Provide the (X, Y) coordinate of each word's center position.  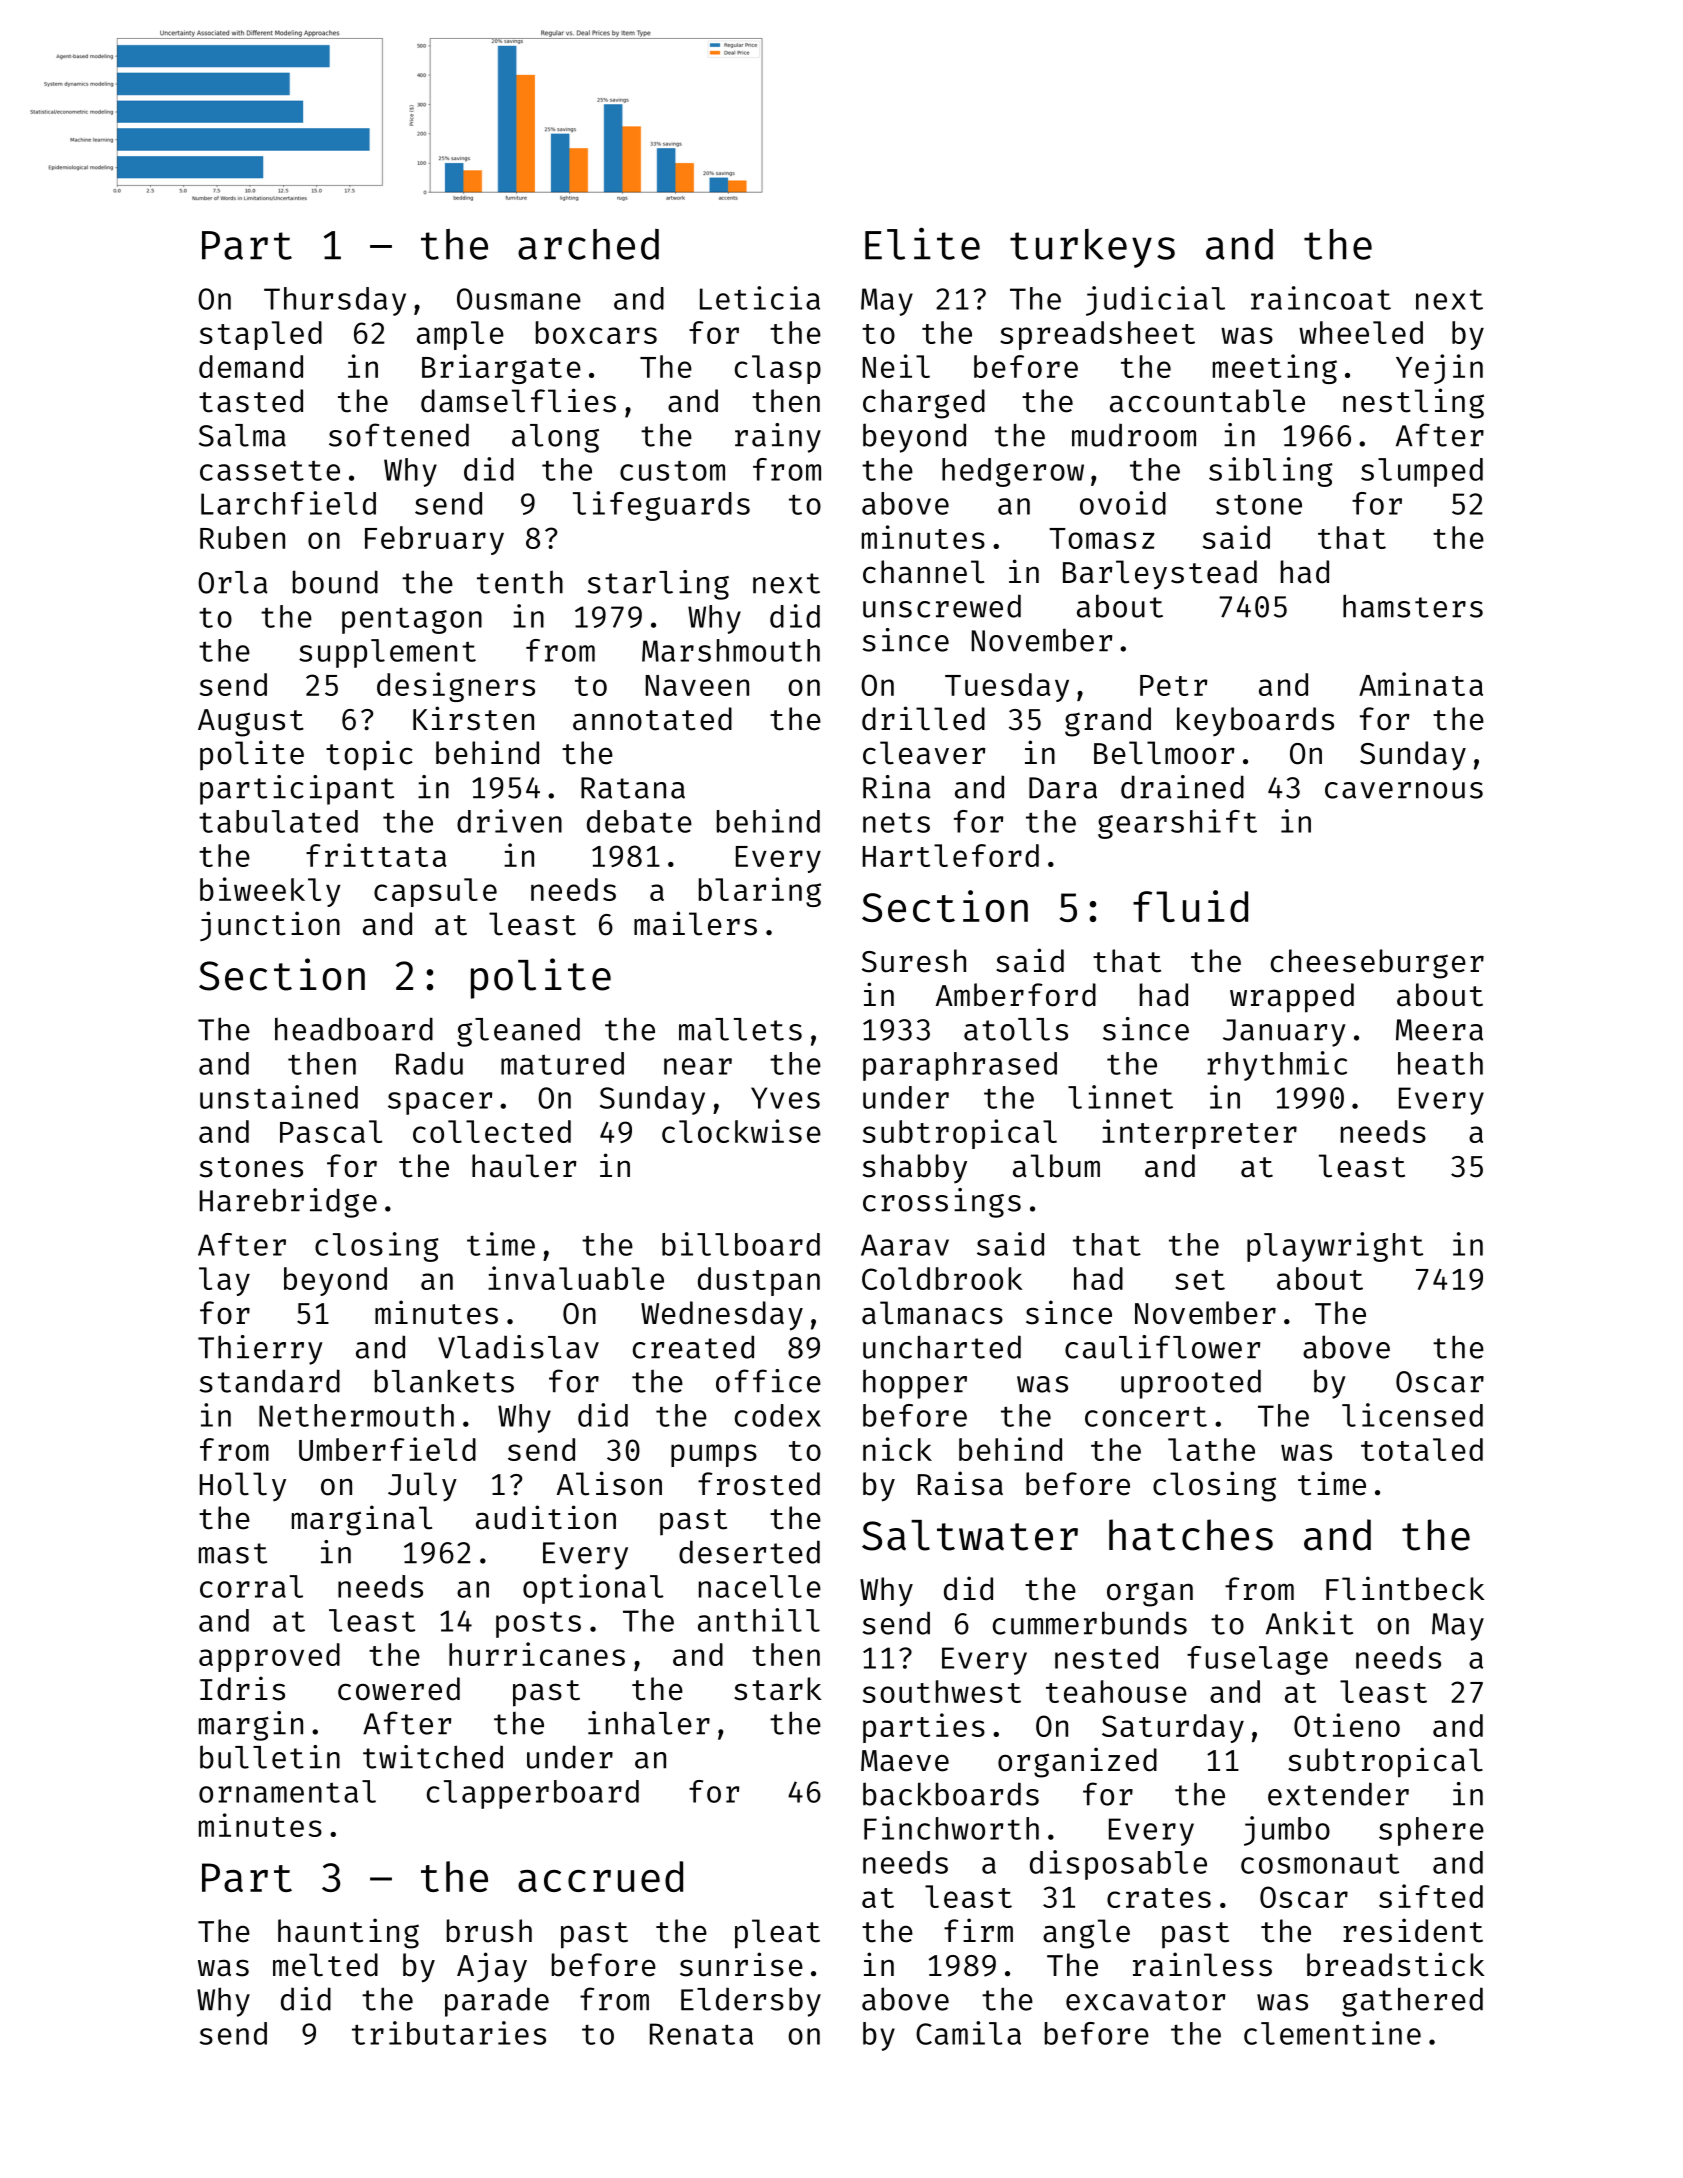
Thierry (260, 1350)
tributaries (449, 2033)
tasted (251, 401)
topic (369, 755)
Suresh (914, 961)
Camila (968, 2033)
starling (658, 585)
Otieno (1347, 1725)
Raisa (960, 1483)
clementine (1332, 2033)
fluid (1190, 906)
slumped (1422, 472)
